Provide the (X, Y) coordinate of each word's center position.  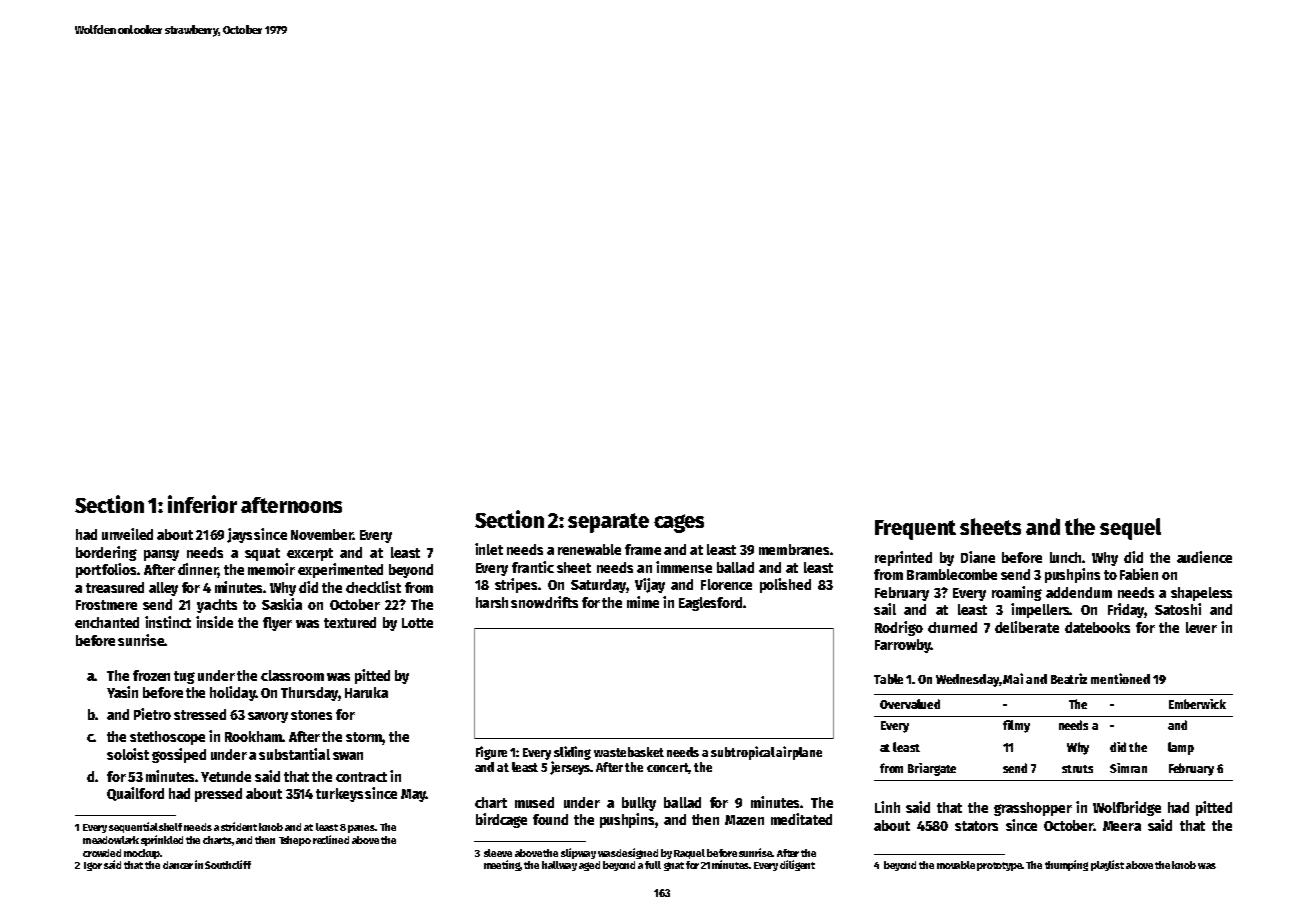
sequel (1130, 529)
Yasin (122, 692)
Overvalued (910, 704)
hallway (559, 866)
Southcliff (228, 864)
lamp (1181, 748)
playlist (1107, 865)
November (322, 534)
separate (608, 523)
